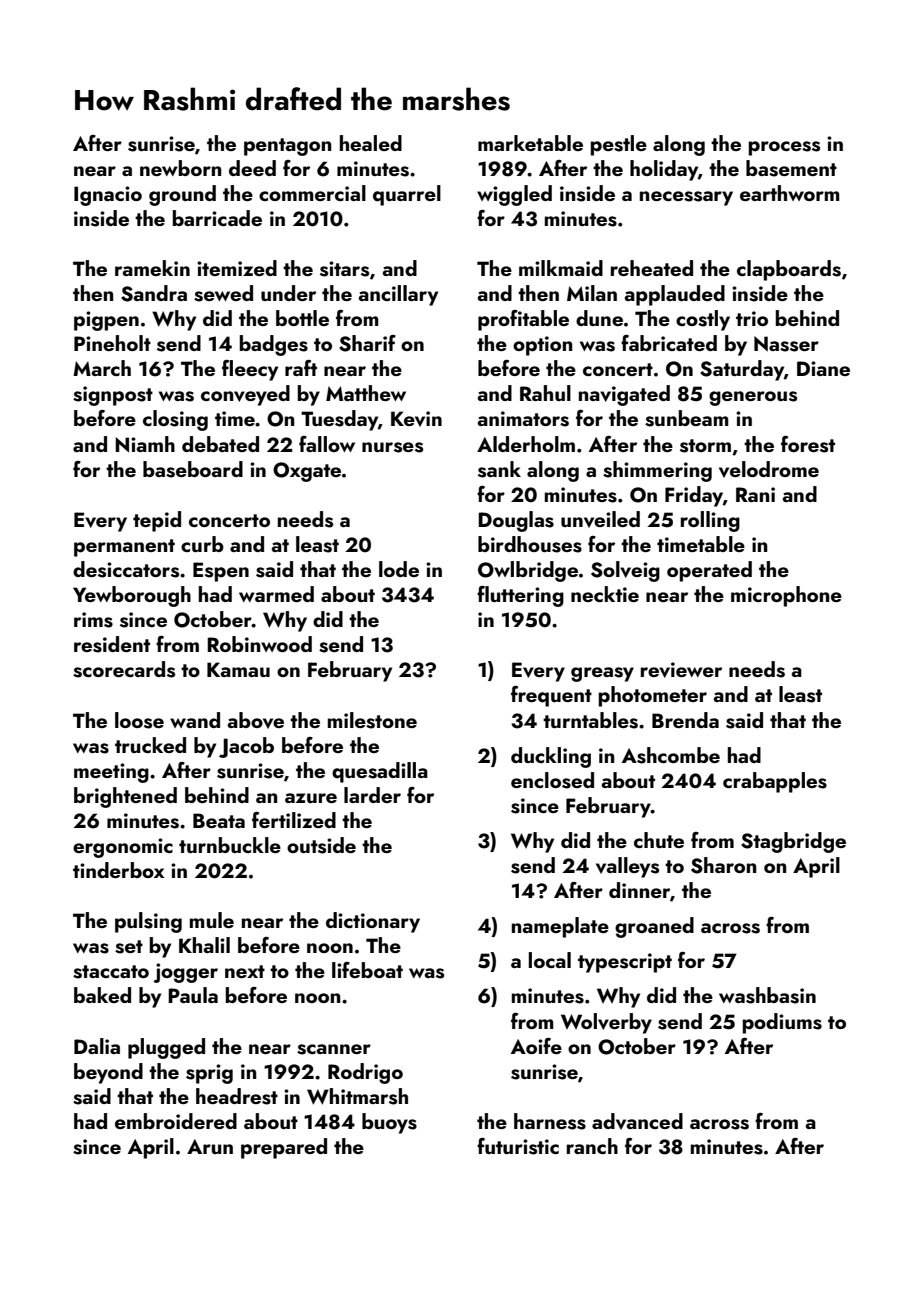  I want to click on pestle, so click(619, 145).
